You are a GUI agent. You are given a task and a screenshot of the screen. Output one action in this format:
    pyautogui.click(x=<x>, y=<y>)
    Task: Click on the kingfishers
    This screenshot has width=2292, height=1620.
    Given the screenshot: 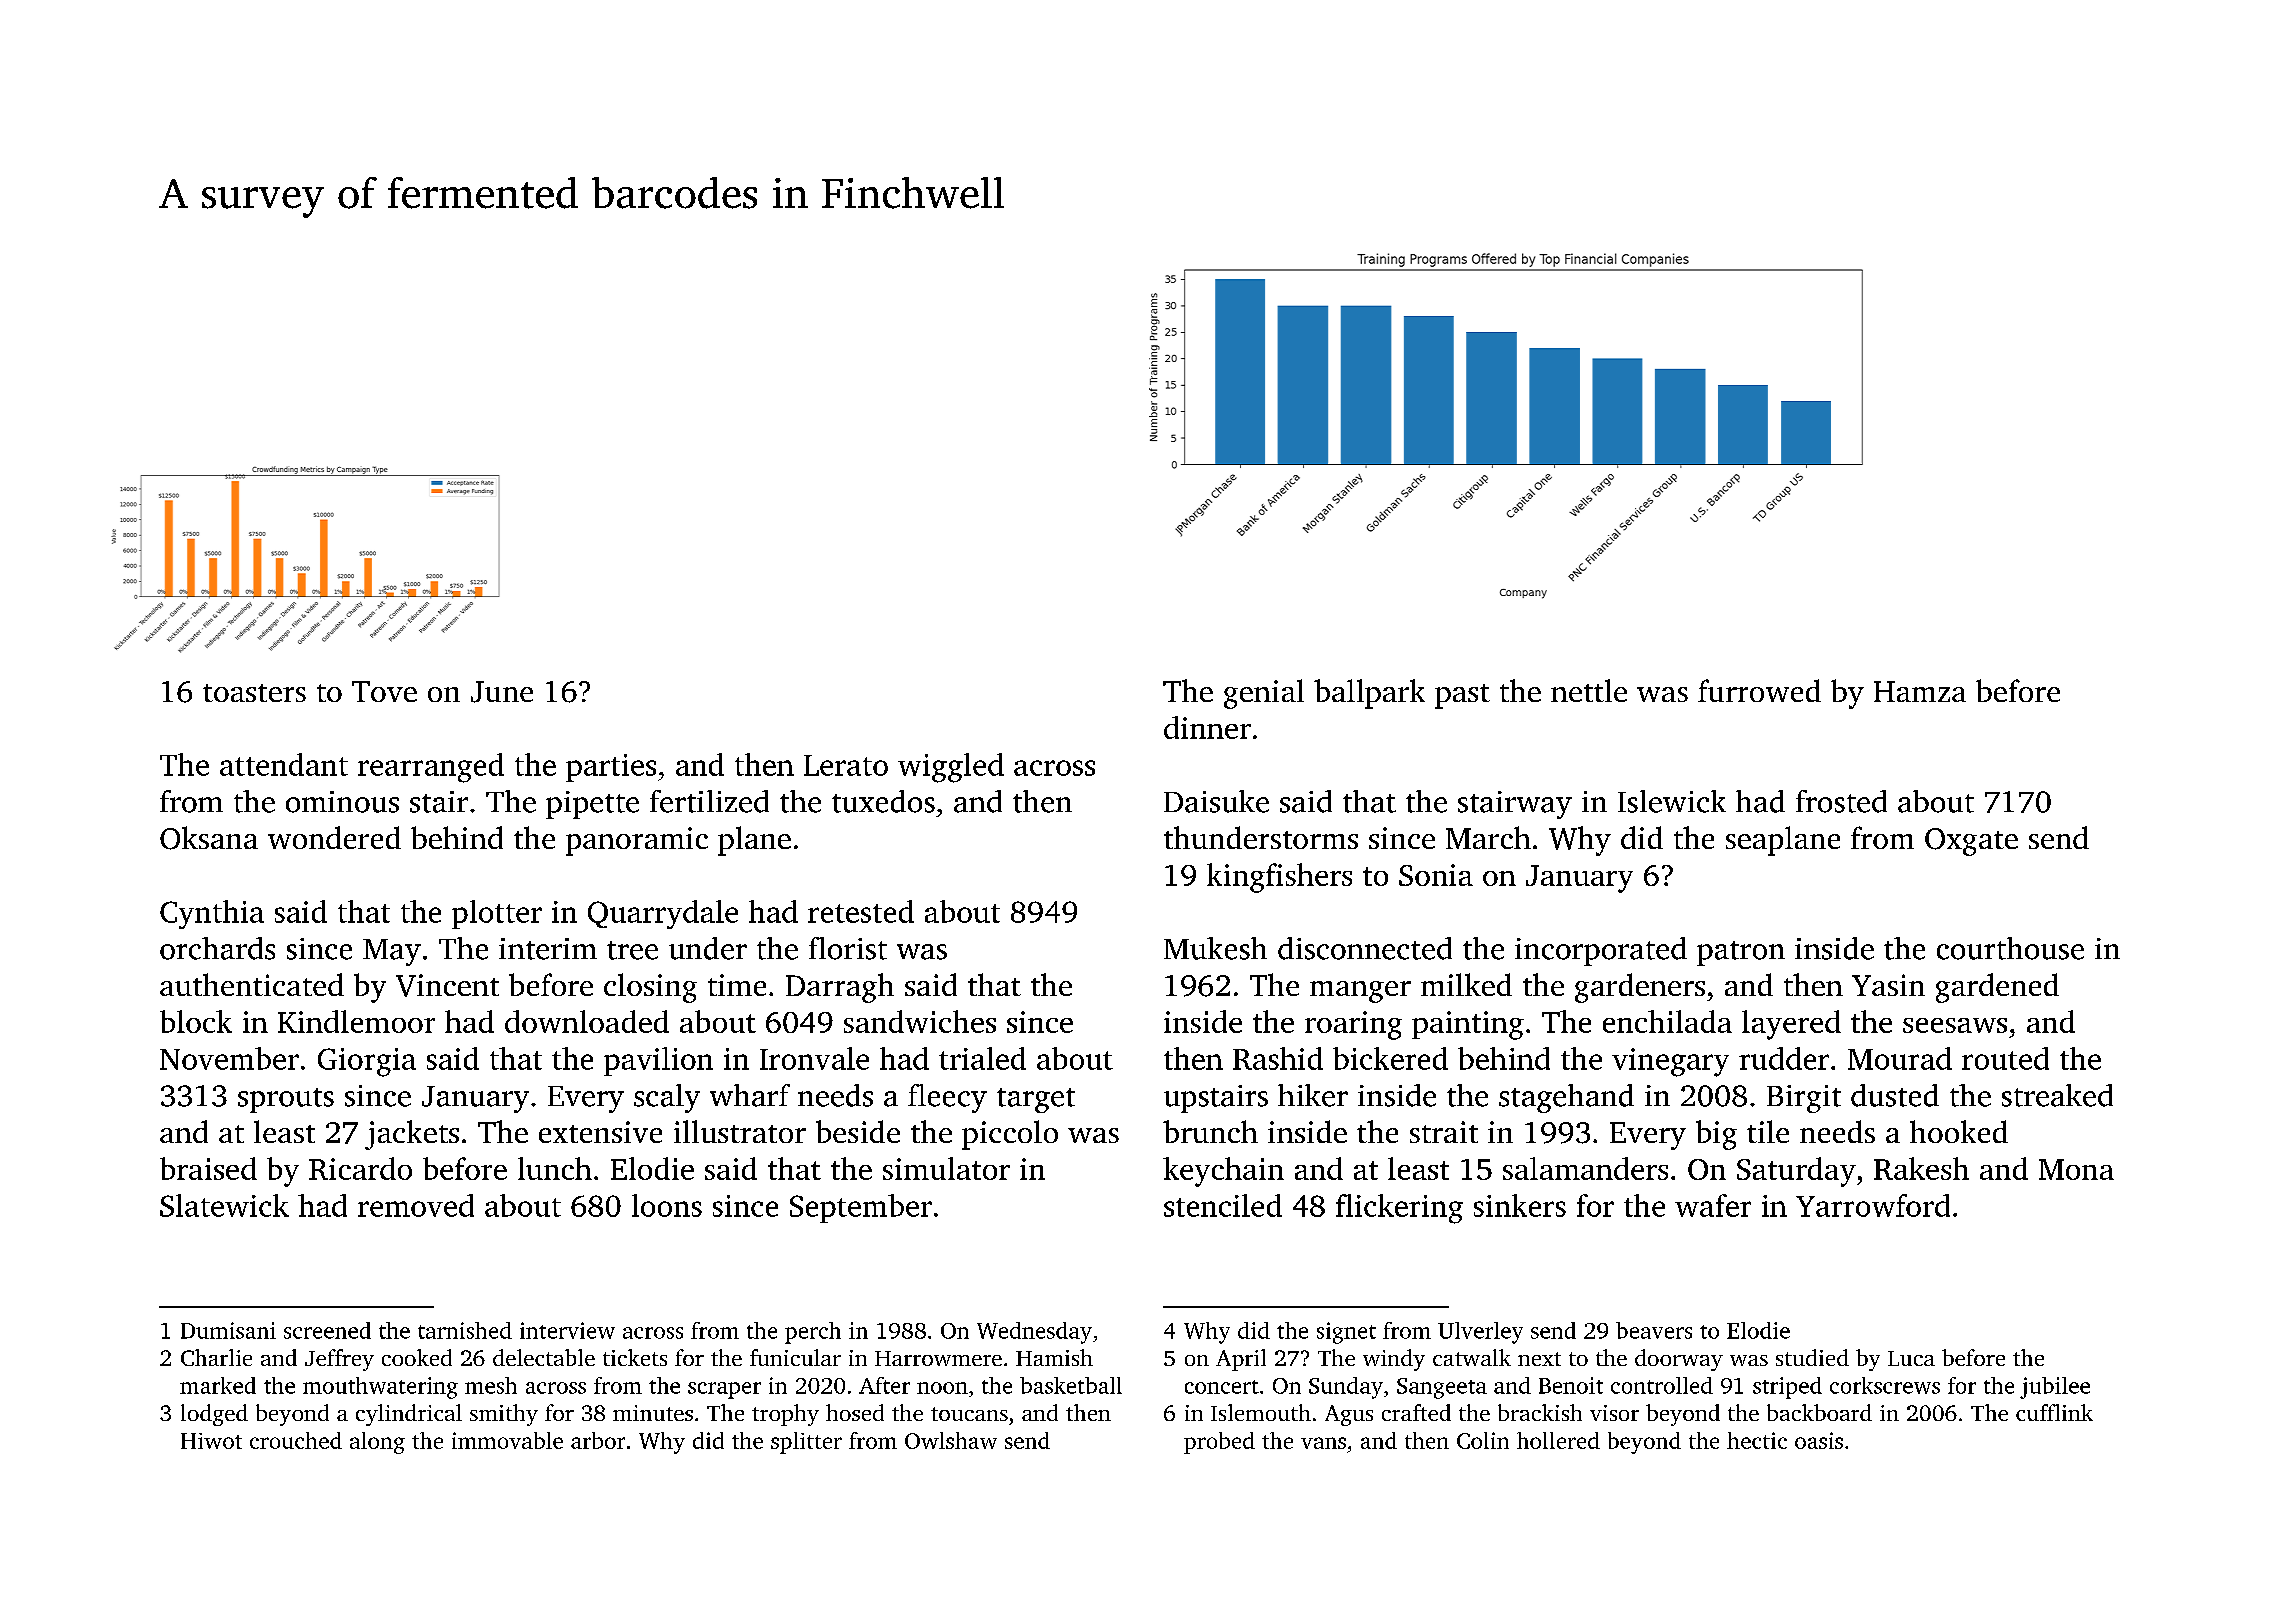 What is the action you would take?
    pyautogui.click(x=1279, y=878)
